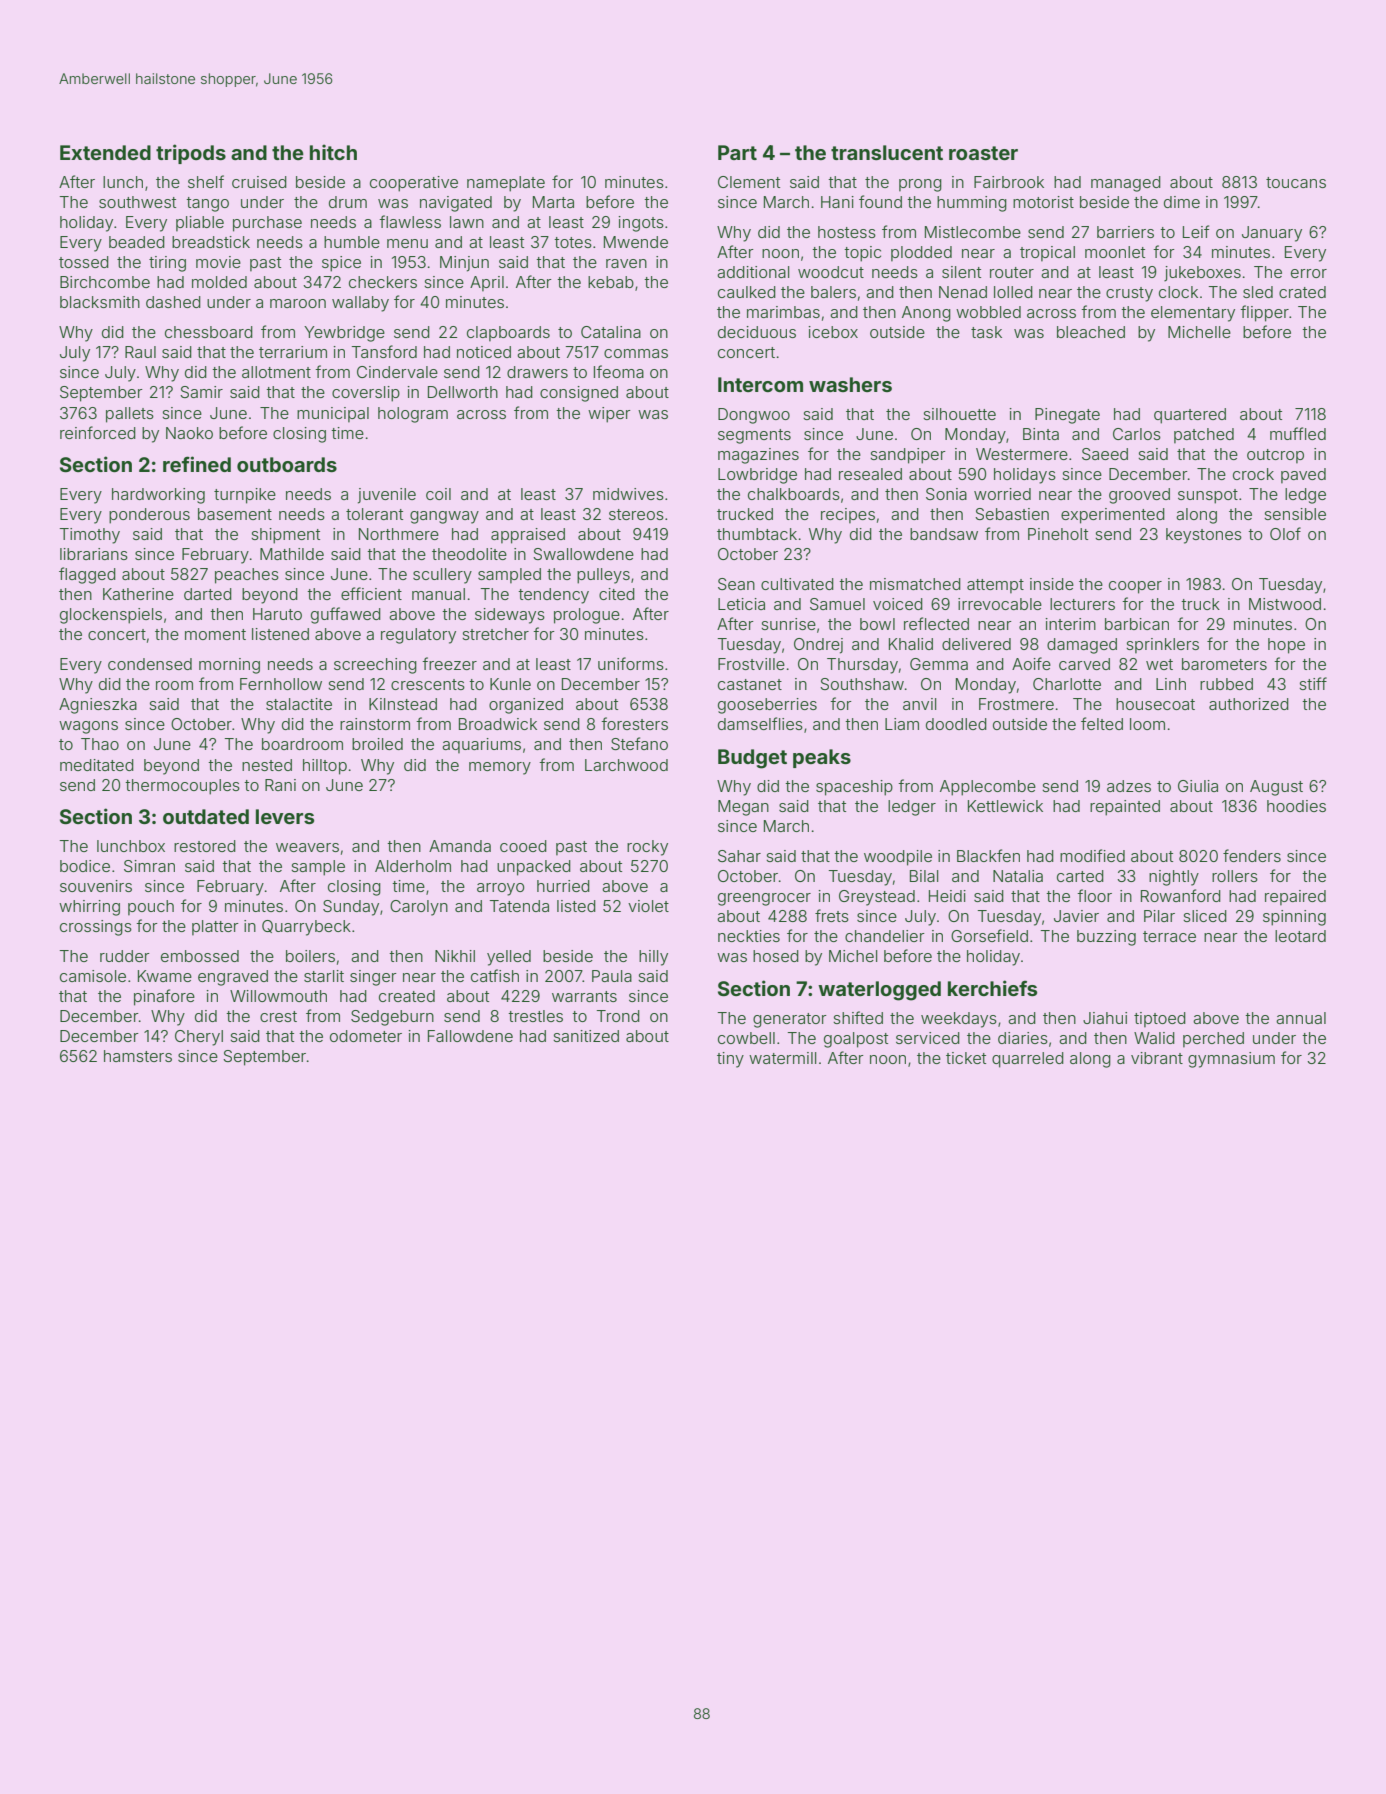  What do you see at coordinates (737, 152) in the screenshot?
I see `Part` at bounding box center [737, 152].
